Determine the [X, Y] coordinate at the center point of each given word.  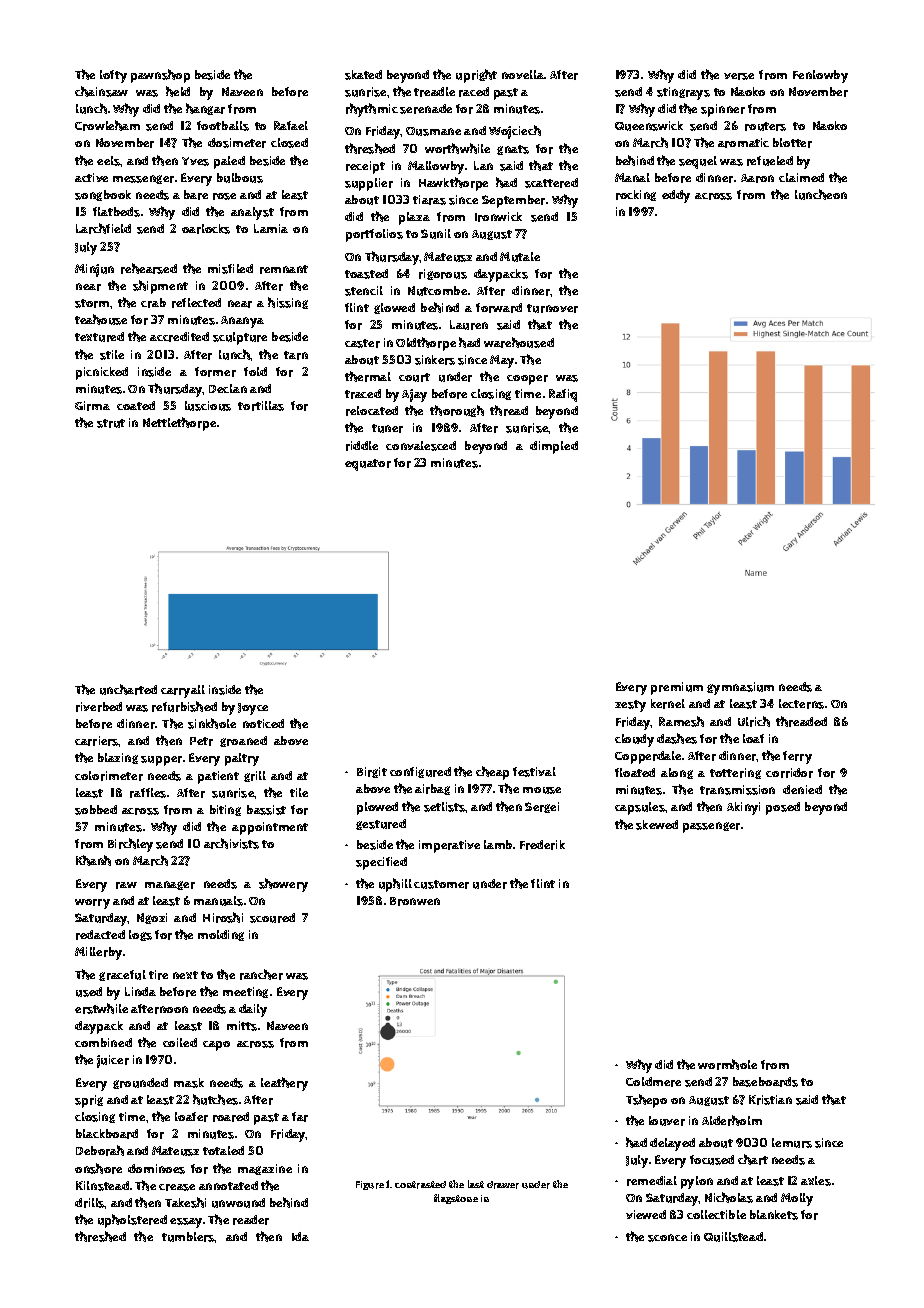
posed [783, 808]
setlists [445, 807]
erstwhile [101, 1008]
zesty [630, 706]
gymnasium [740, 688]
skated [363, 75]
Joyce [253, 709]
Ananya [242, 322]
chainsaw [101, 91]
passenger [711, 827]
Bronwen [415, 901]
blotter [792, 143]
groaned [243, 741]
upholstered [132, 1221]
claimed [801, 177]
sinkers [435, 360]
